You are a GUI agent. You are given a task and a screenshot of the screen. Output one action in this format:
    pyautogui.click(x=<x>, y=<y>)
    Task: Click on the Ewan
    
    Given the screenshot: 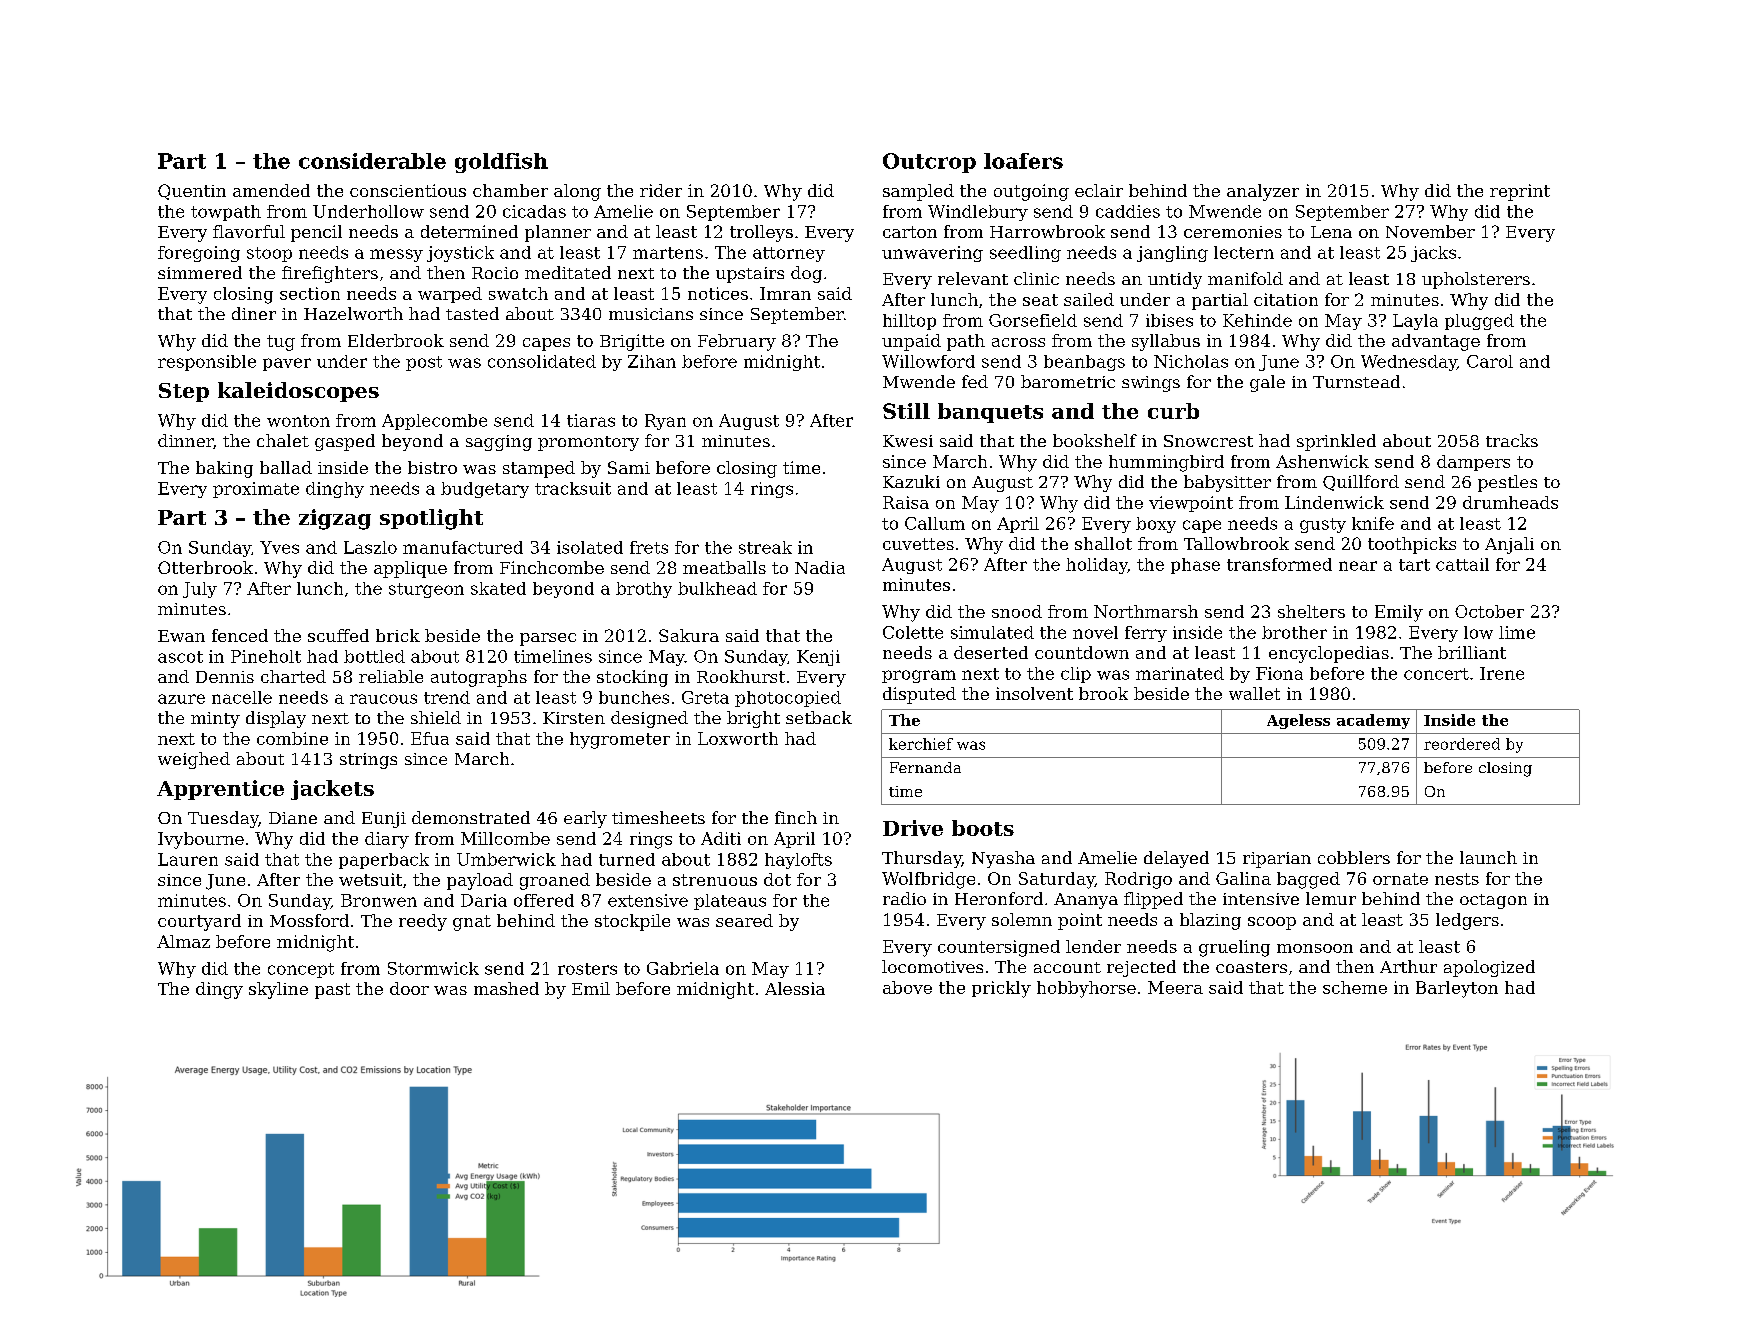 What is the action you would take?
    pyautogui.click(x=181, y=636)
